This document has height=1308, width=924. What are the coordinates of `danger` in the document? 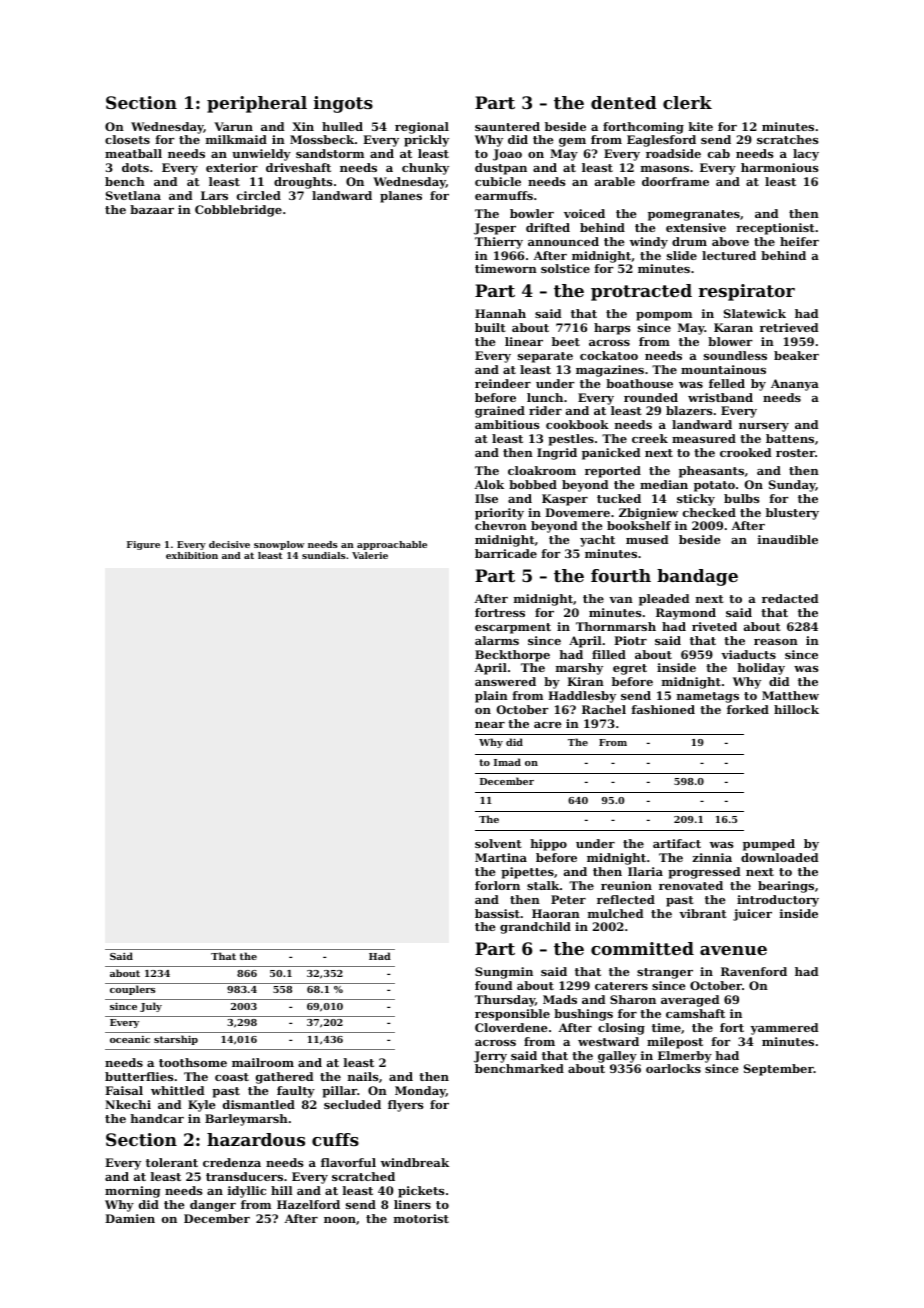 It's located at (213, 1206).
